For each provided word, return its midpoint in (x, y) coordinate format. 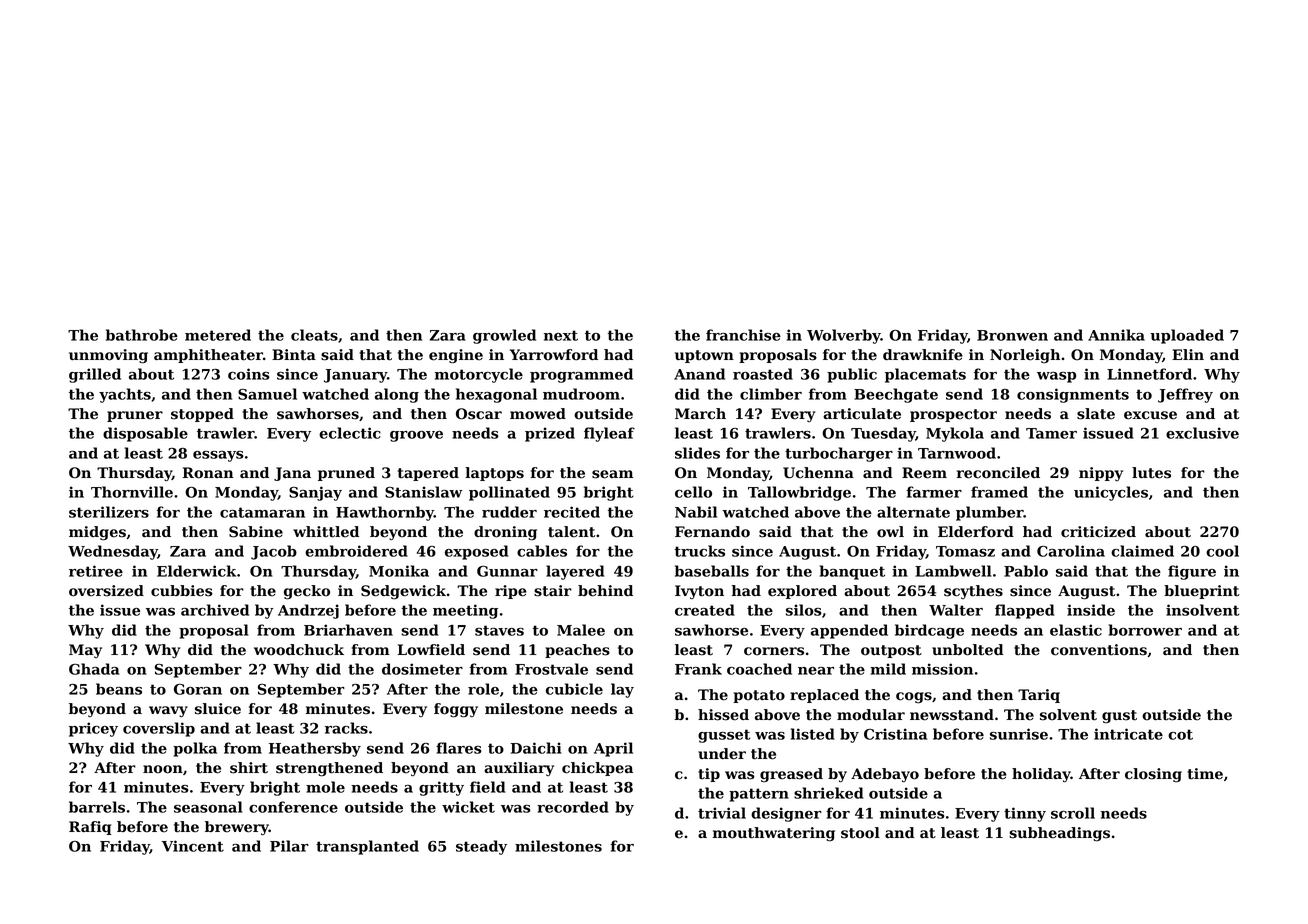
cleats (314, 335)
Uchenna (818, 473)
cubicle (574, 689)
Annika (1116, 335)
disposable (145, 434)
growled (504, 336)
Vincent (193, 846)
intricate (1128, 734)
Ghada (94, 669)
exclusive (1202, 433)
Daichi (536, 748)
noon (163, 769)
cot (1180, 734)
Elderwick (196, 571)
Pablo (1026, 571)
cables (542, 551)
